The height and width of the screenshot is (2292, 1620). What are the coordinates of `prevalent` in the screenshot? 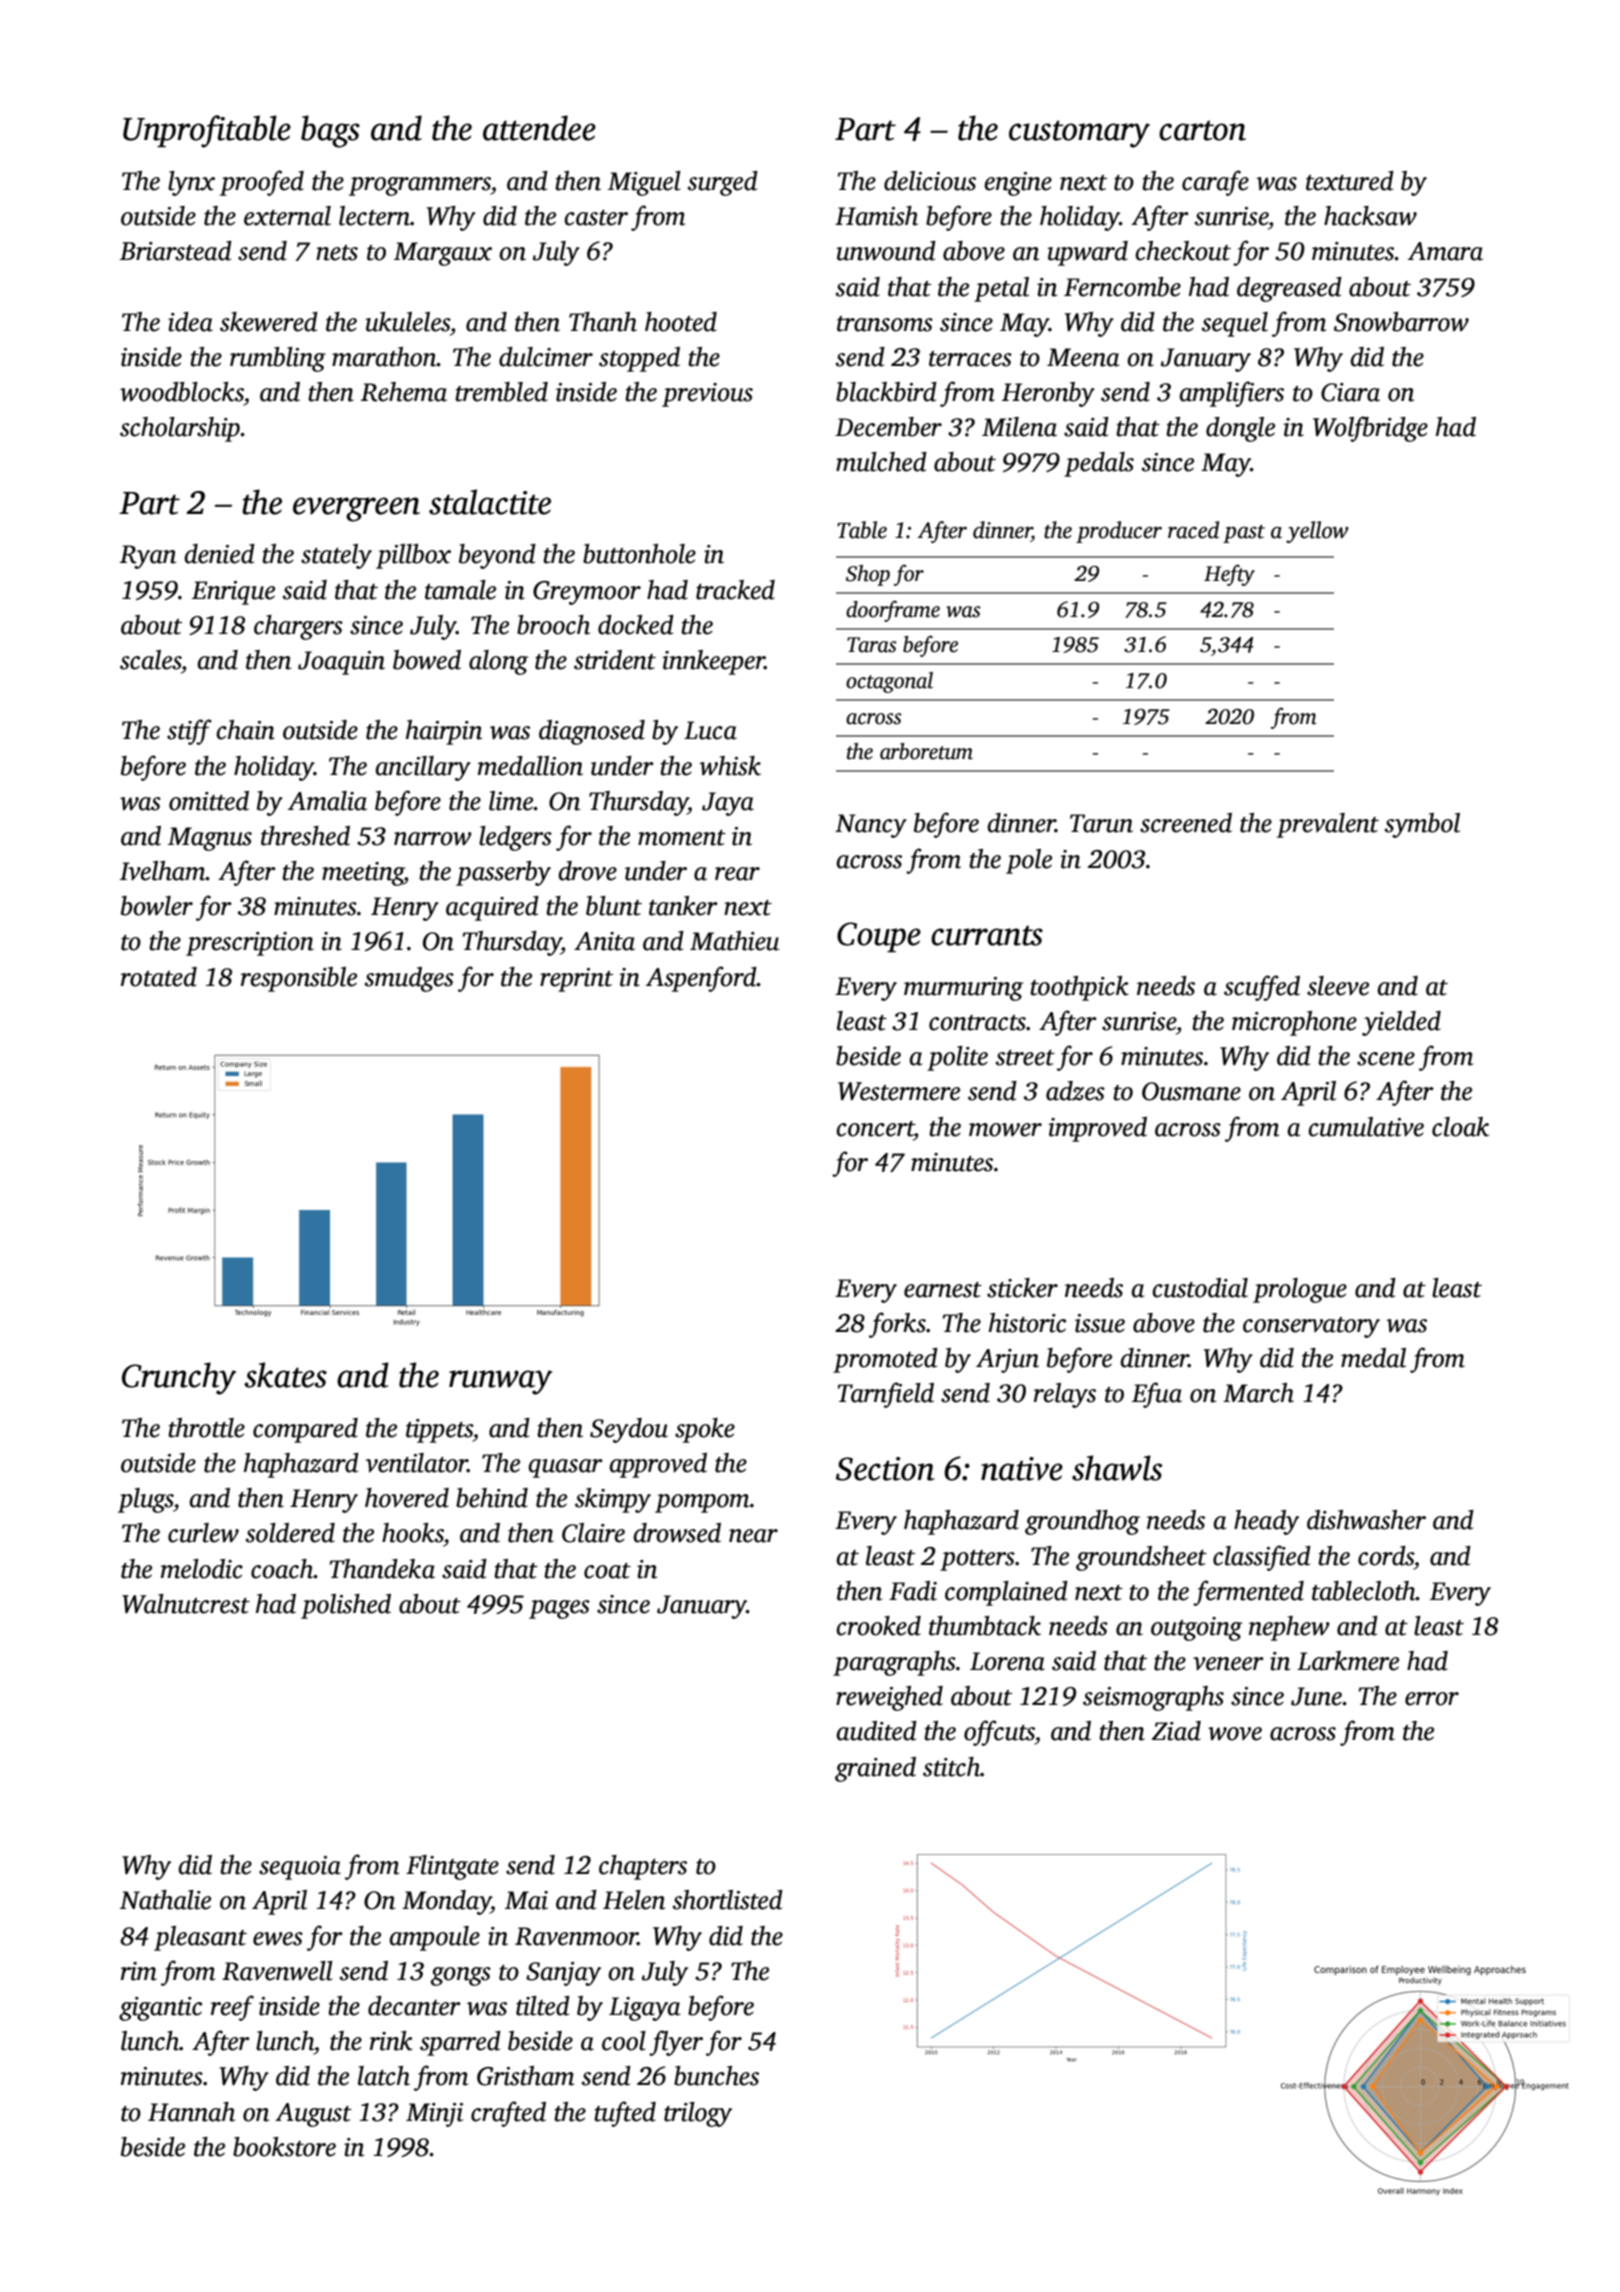 It's located at (1328, 825).
